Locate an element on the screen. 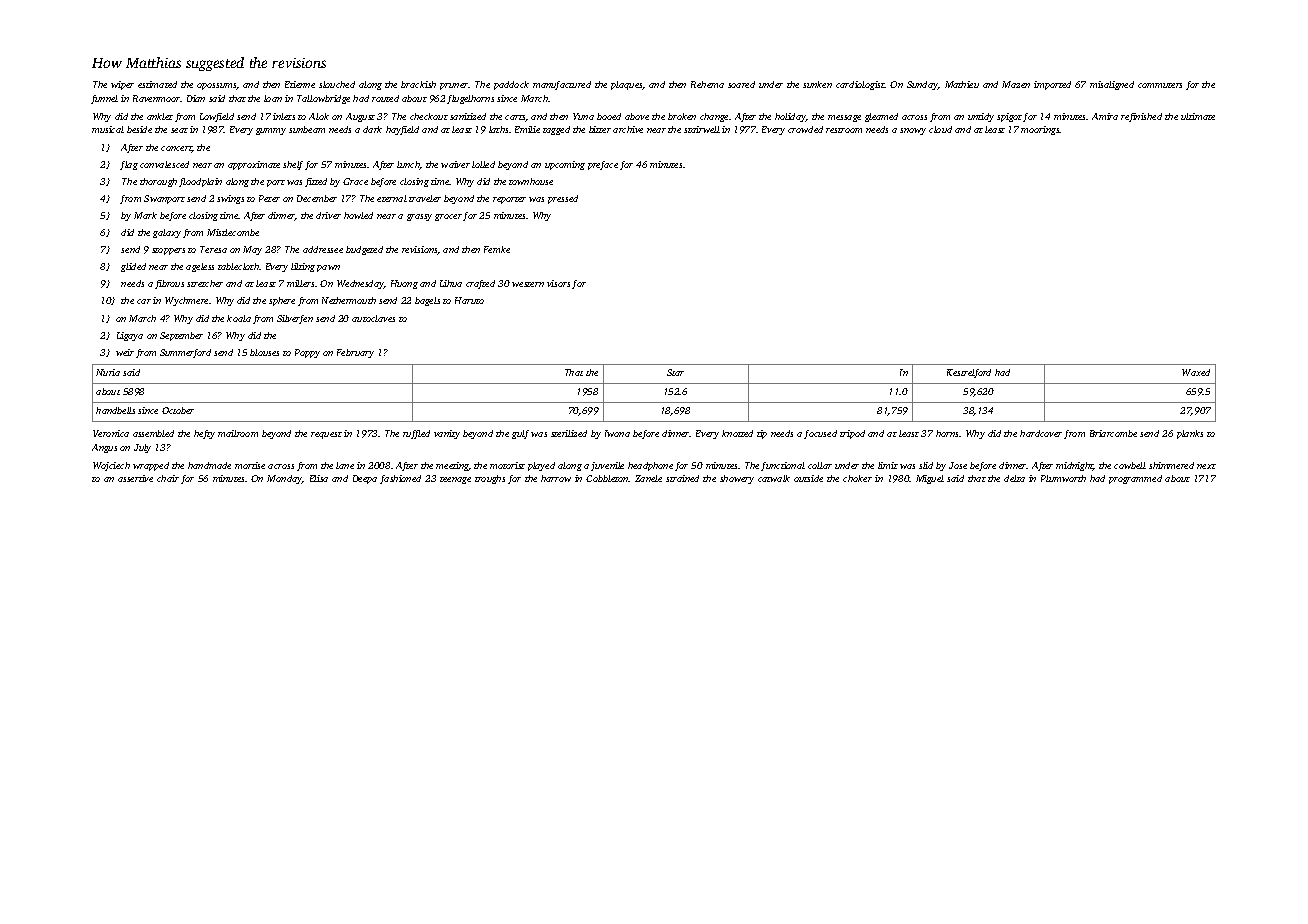  gummy is located at coordinates (271, 131).
